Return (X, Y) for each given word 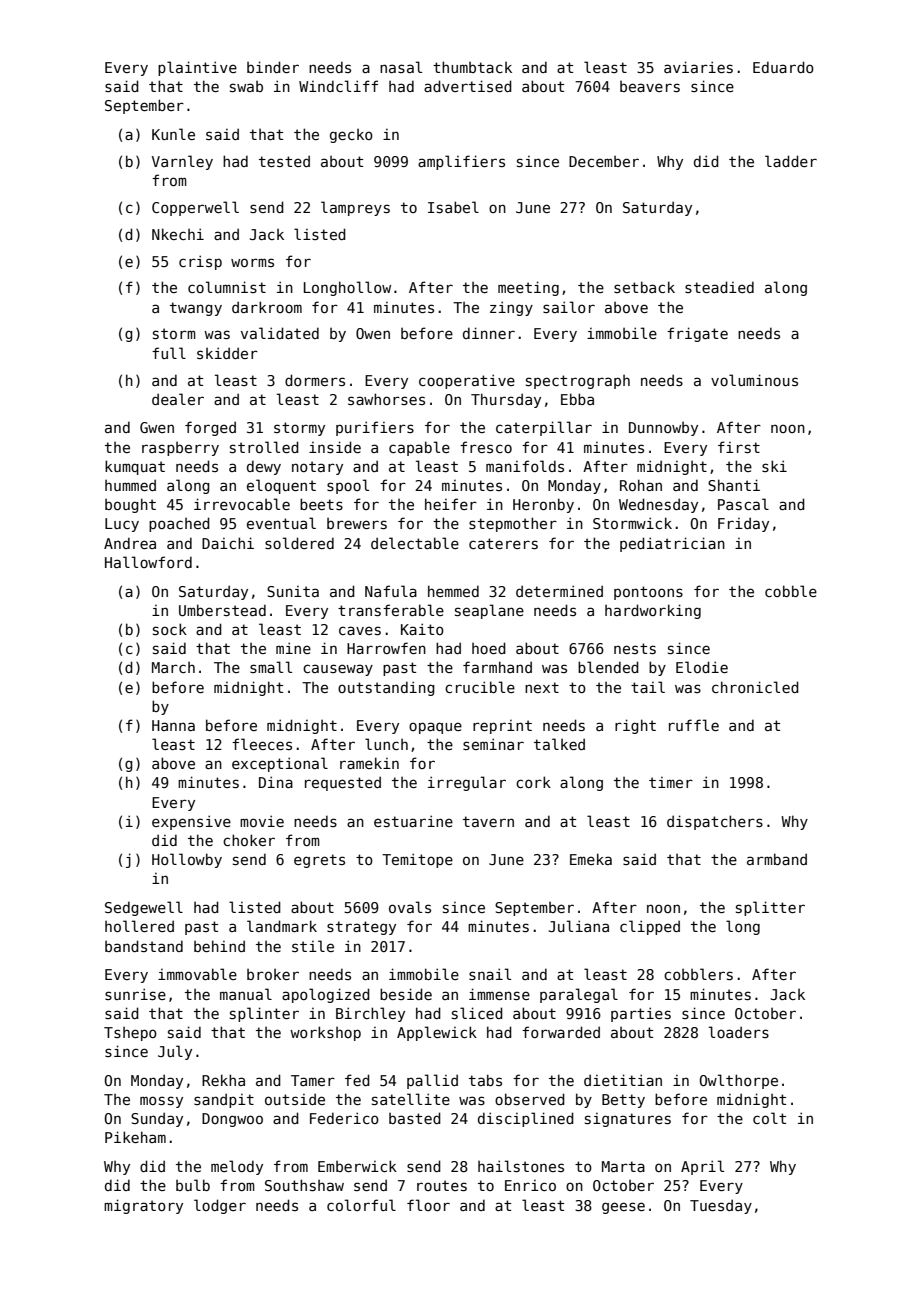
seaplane (489, 611)
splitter (770, 908)
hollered (139, 926)
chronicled (755, 687)
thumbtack (472, 67)
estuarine (413, 821)
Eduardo (783, 67)
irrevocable (242, 504)
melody (237, 1167)
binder (273, 67)
